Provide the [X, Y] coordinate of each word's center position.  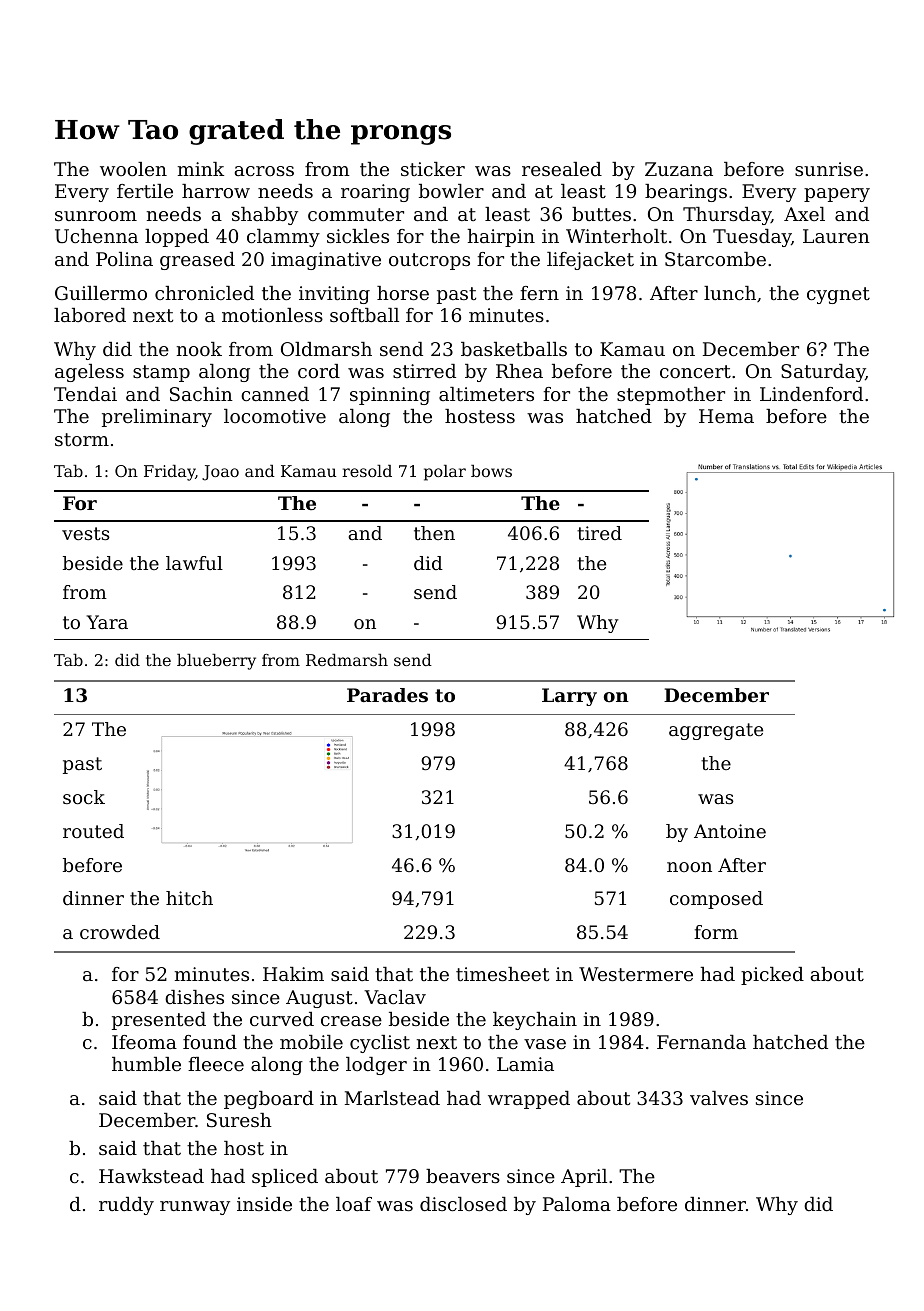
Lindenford [811, 394]
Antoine [730, 831]
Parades [387, 695]
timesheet [502, 974]
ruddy [126, 1206]
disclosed [463, 1204]
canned [275, 394]
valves [719, 1098]
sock [84, 797]
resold [367, 471]
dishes [194, 997]
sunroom [96, 216]
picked [772, 976]
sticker [433, 169]
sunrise [829, 169]
